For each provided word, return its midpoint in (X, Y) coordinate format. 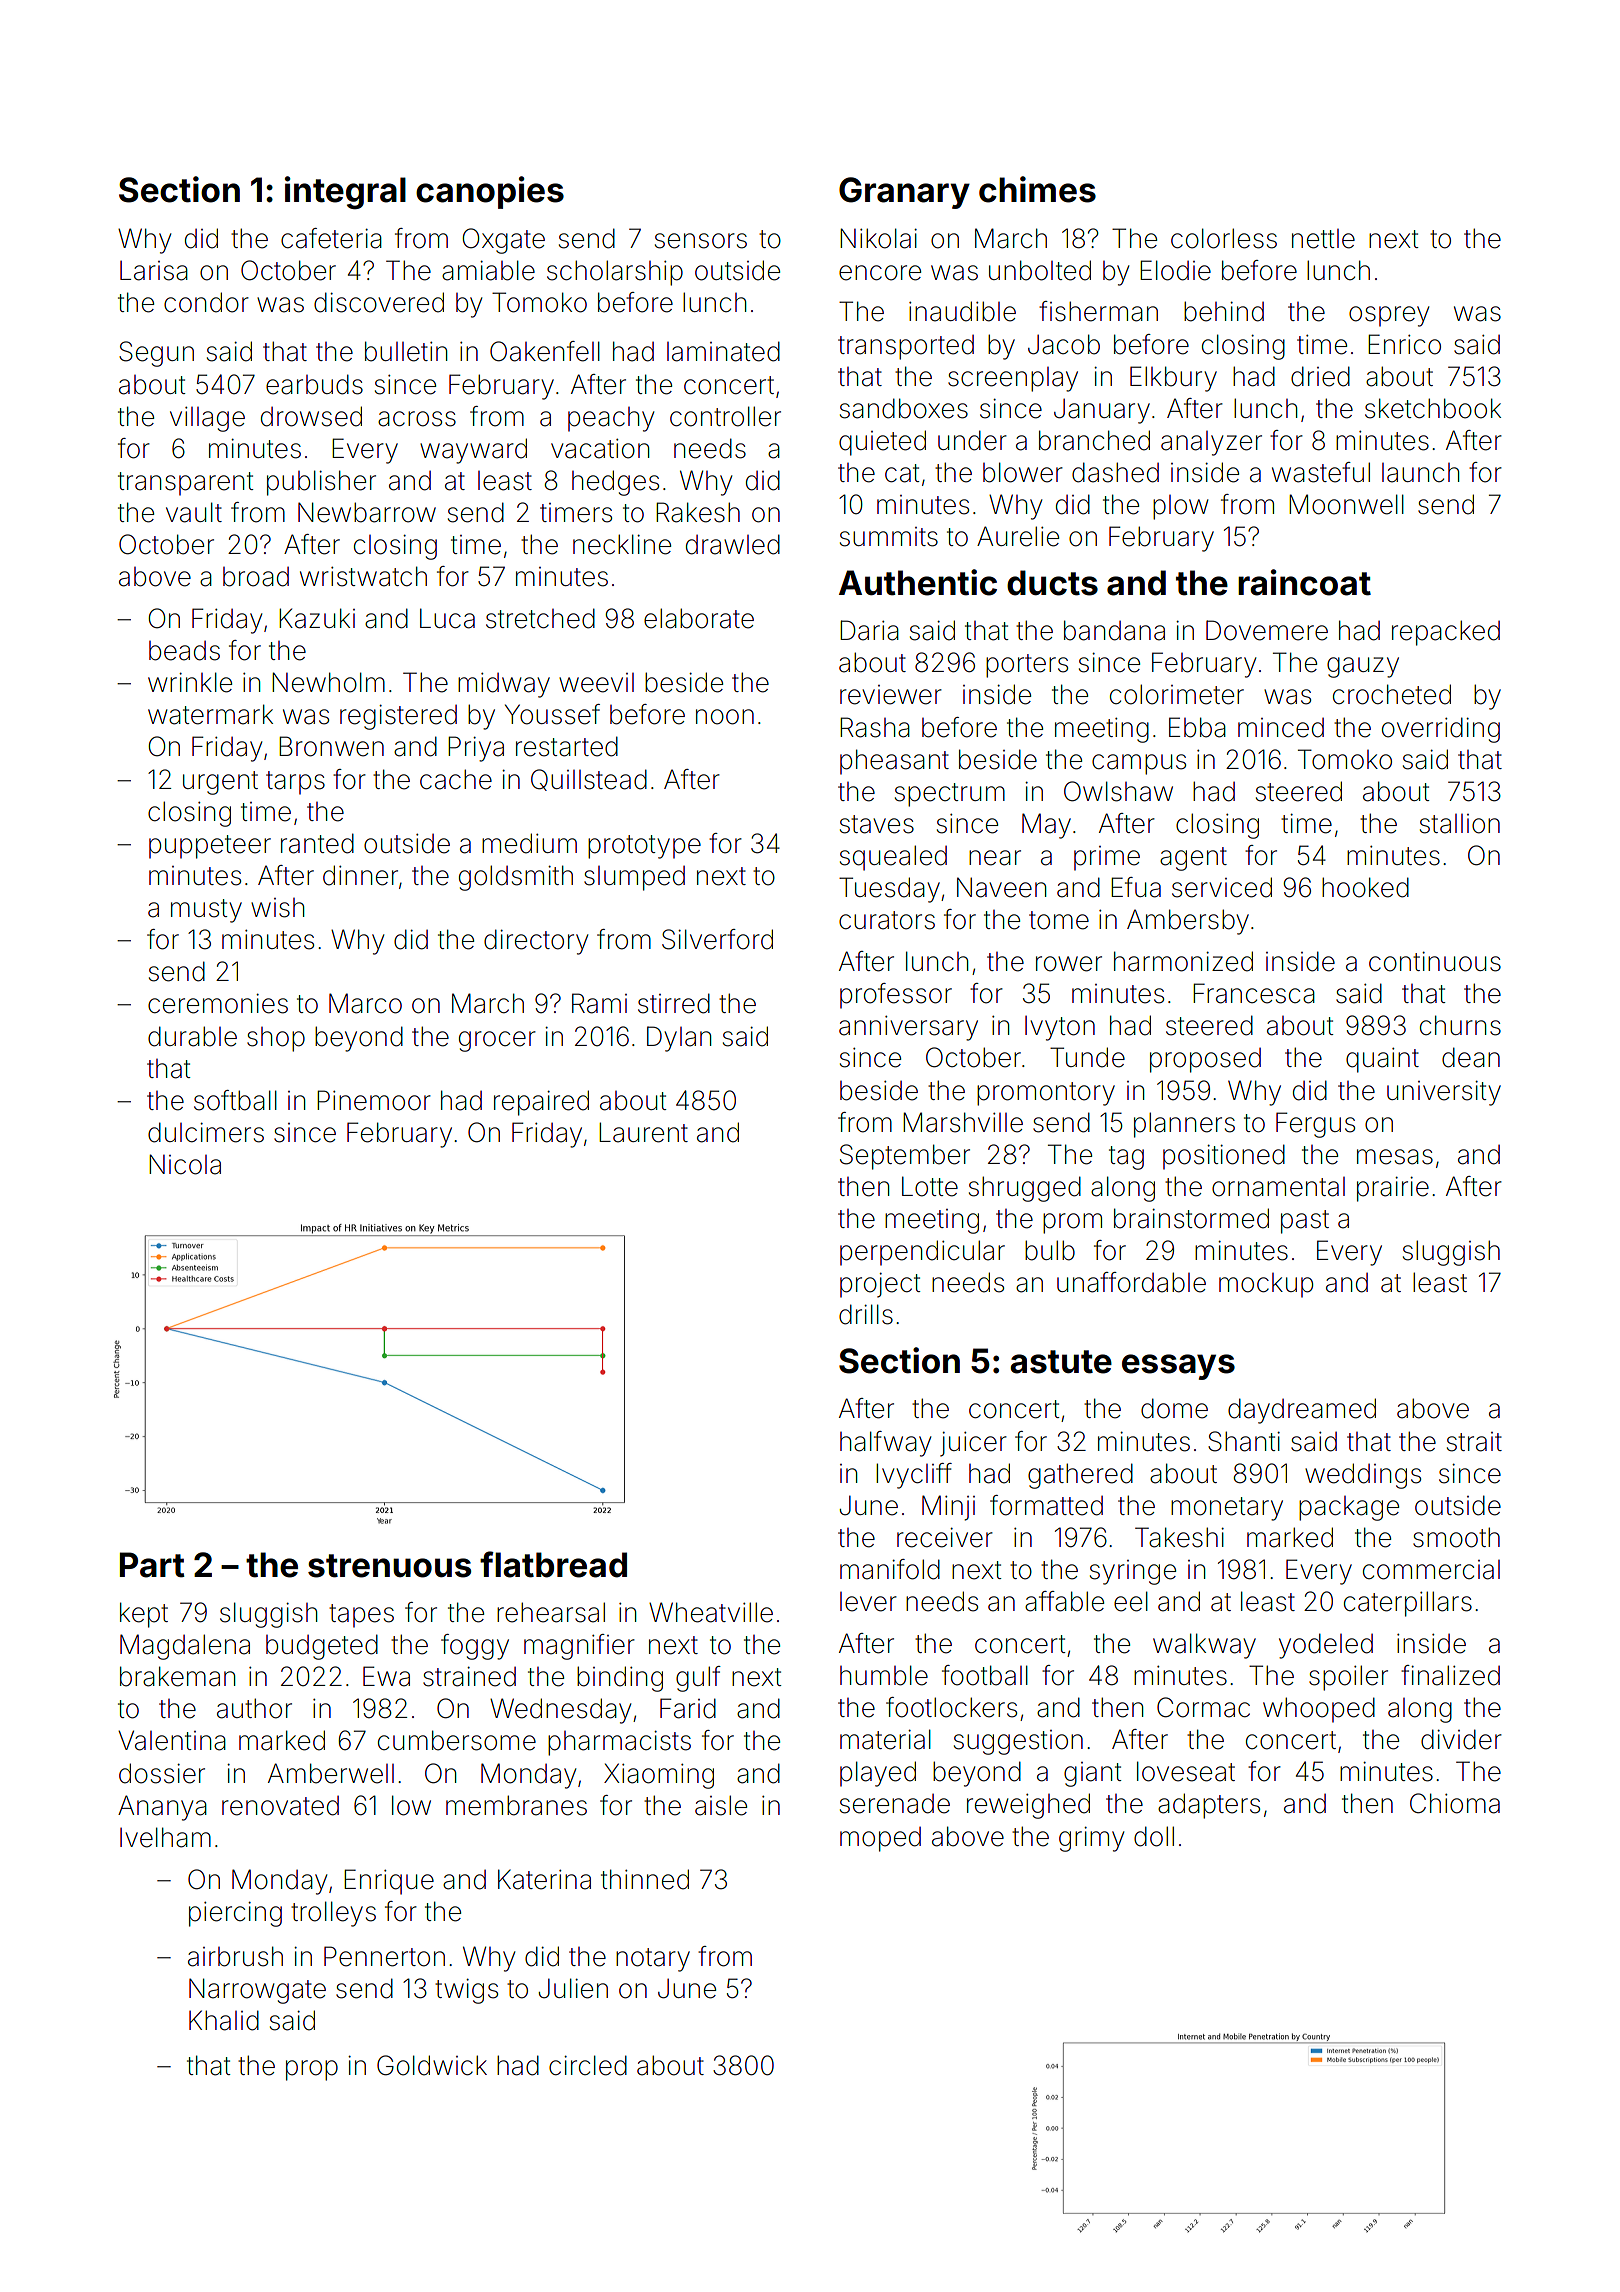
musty (206, 911)
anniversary (908, 1028)
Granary (904, 193)
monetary (1227, 1509)
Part (152, 1565)
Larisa (154, 271)
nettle (1323, 239)
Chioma (1455, 1803)
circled (588, 2065)
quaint (1382, 1060)
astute (1061, 1362)
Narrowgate (257, 1991)
